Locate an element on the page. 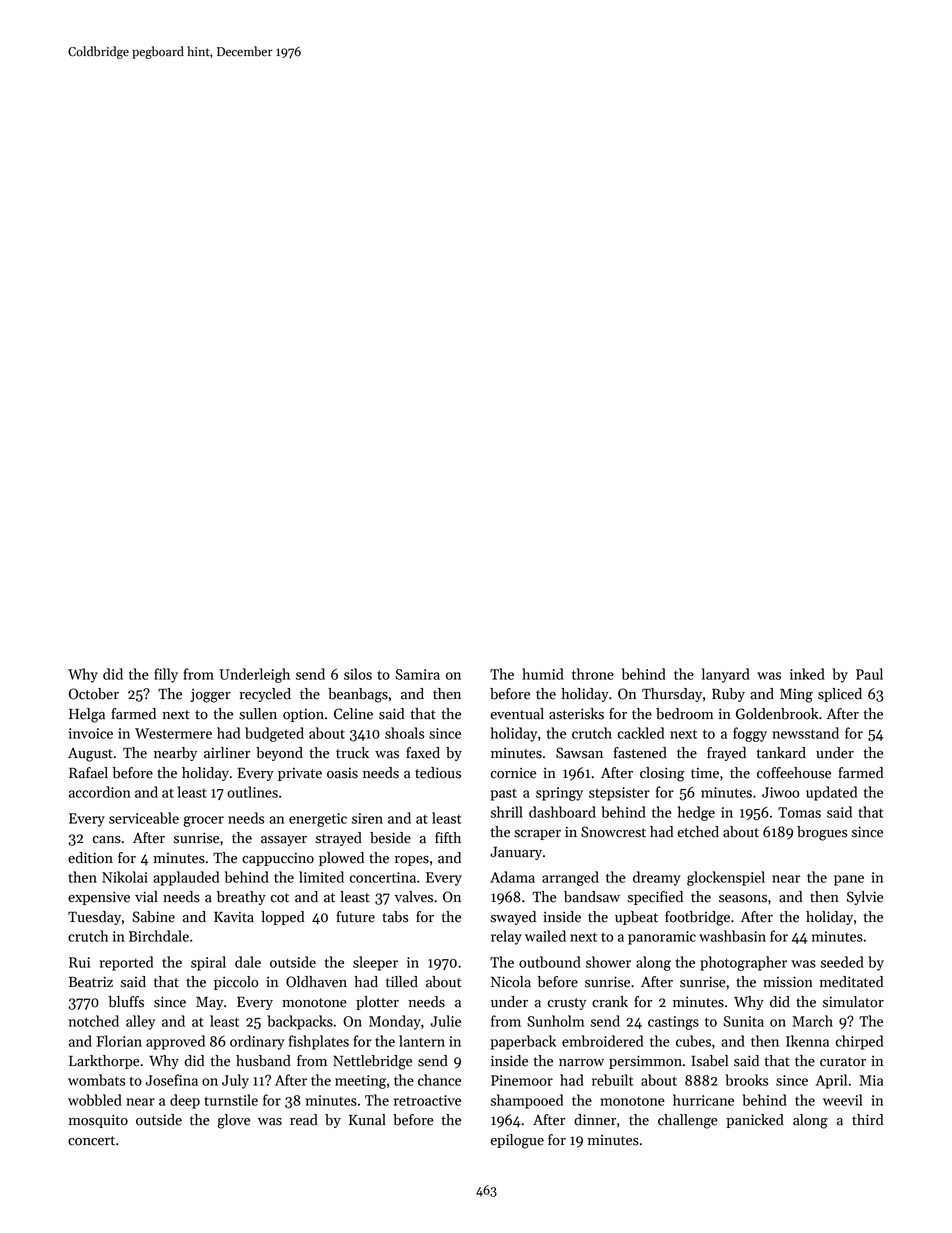 The height and width of the document is (1233, 952). third is located at coordinates (867, 1120).
